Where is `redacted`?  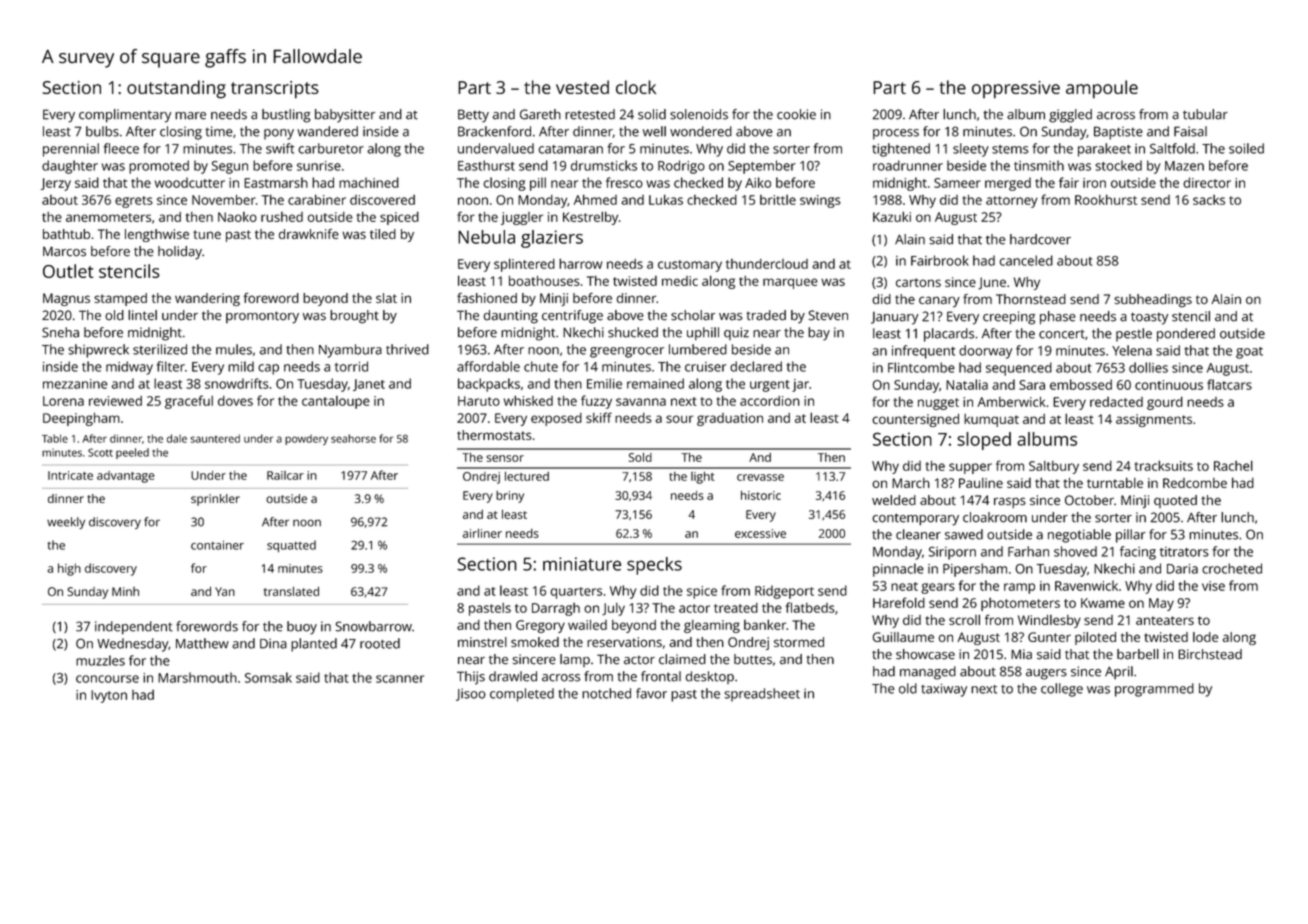
redacted is located at coordinates (1116, 402).
